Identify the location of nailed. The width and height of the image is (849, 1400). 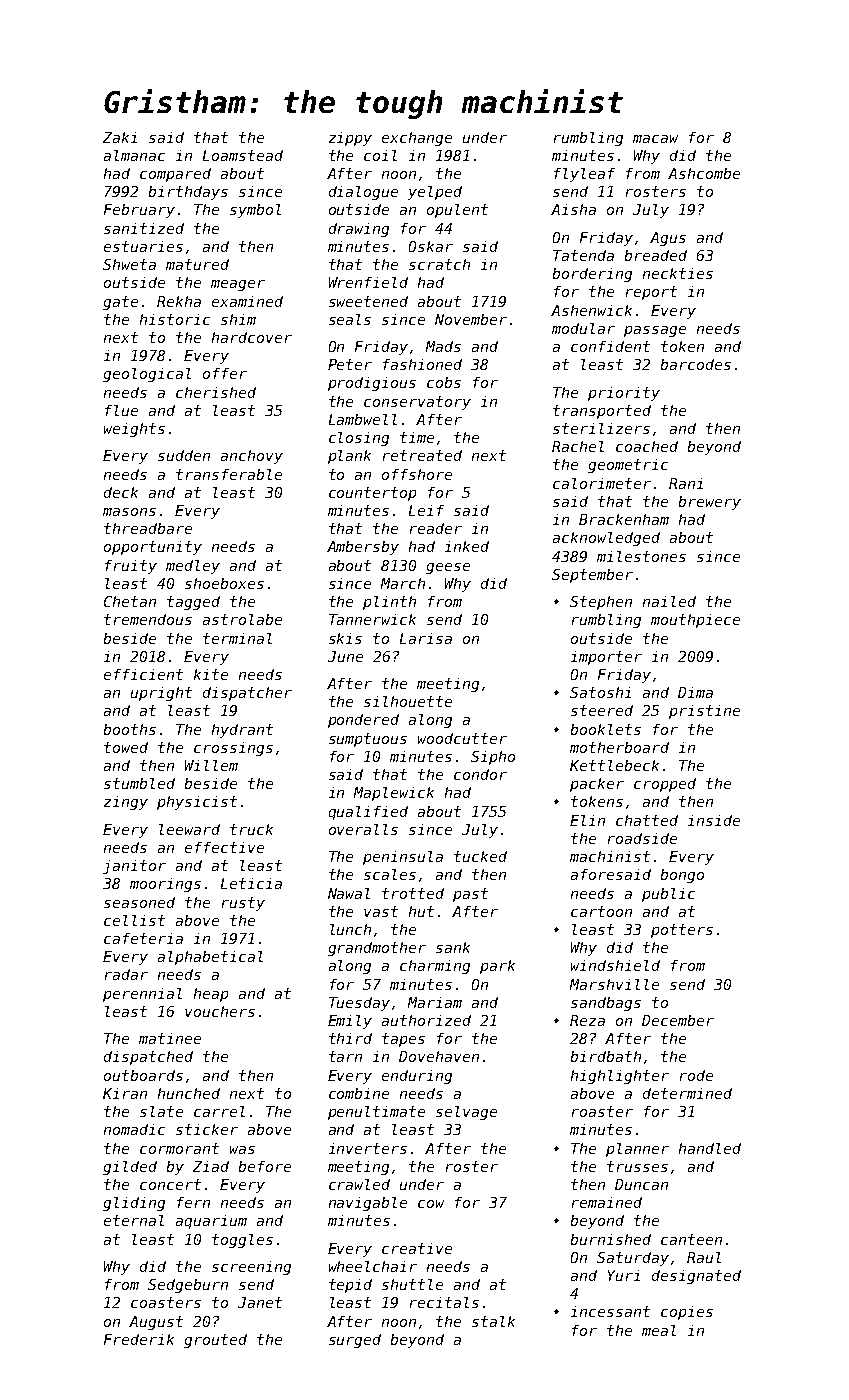
(669, 601).
